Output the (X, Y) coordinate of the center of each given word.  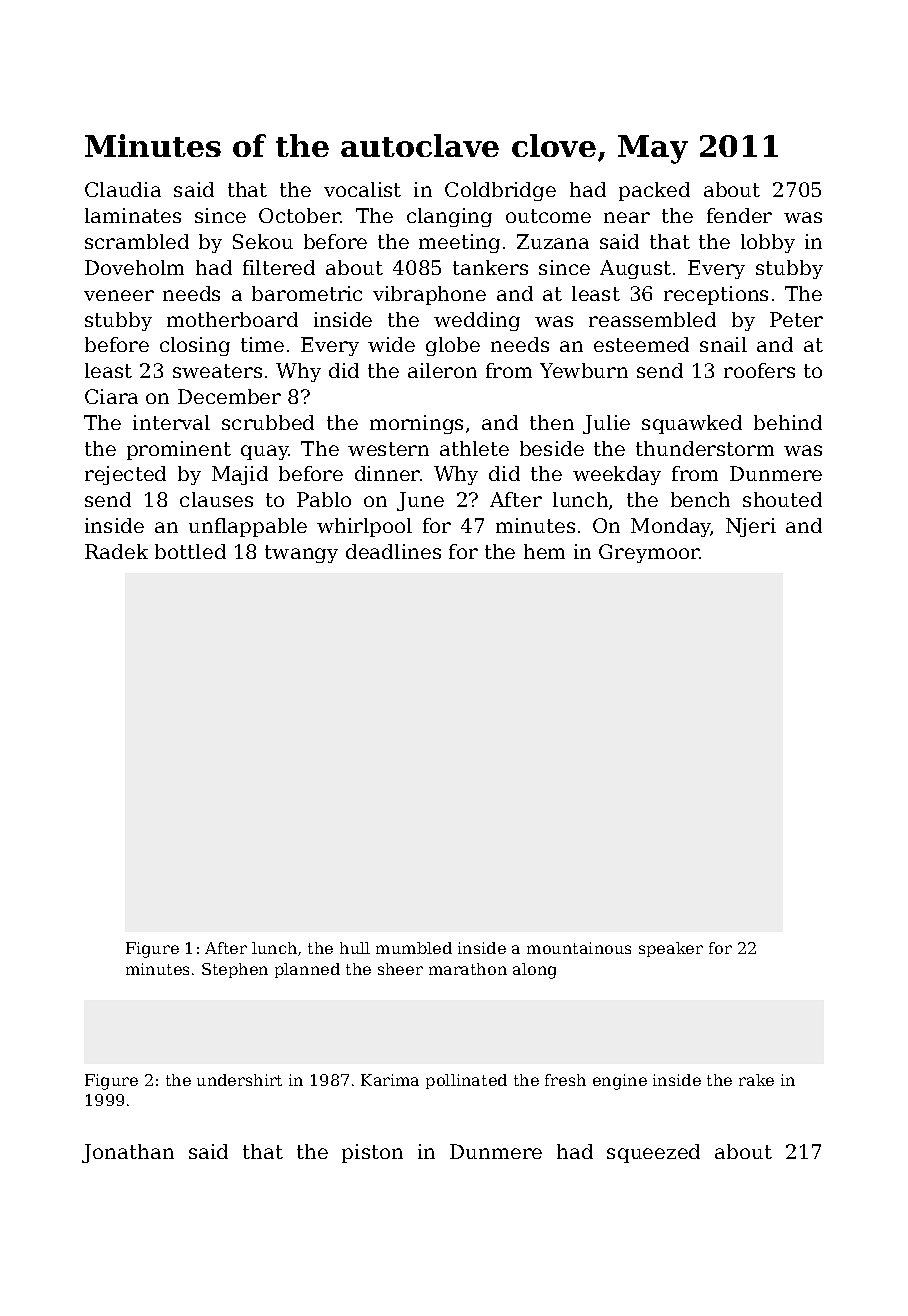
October (300, 215)
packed (654, 191)
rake (756, 1080)
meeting (459, 243)
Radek (116, 551)
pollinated (466, 1081)
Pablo (324, 499)
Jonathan (128, 1153)
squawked (692, 424)
